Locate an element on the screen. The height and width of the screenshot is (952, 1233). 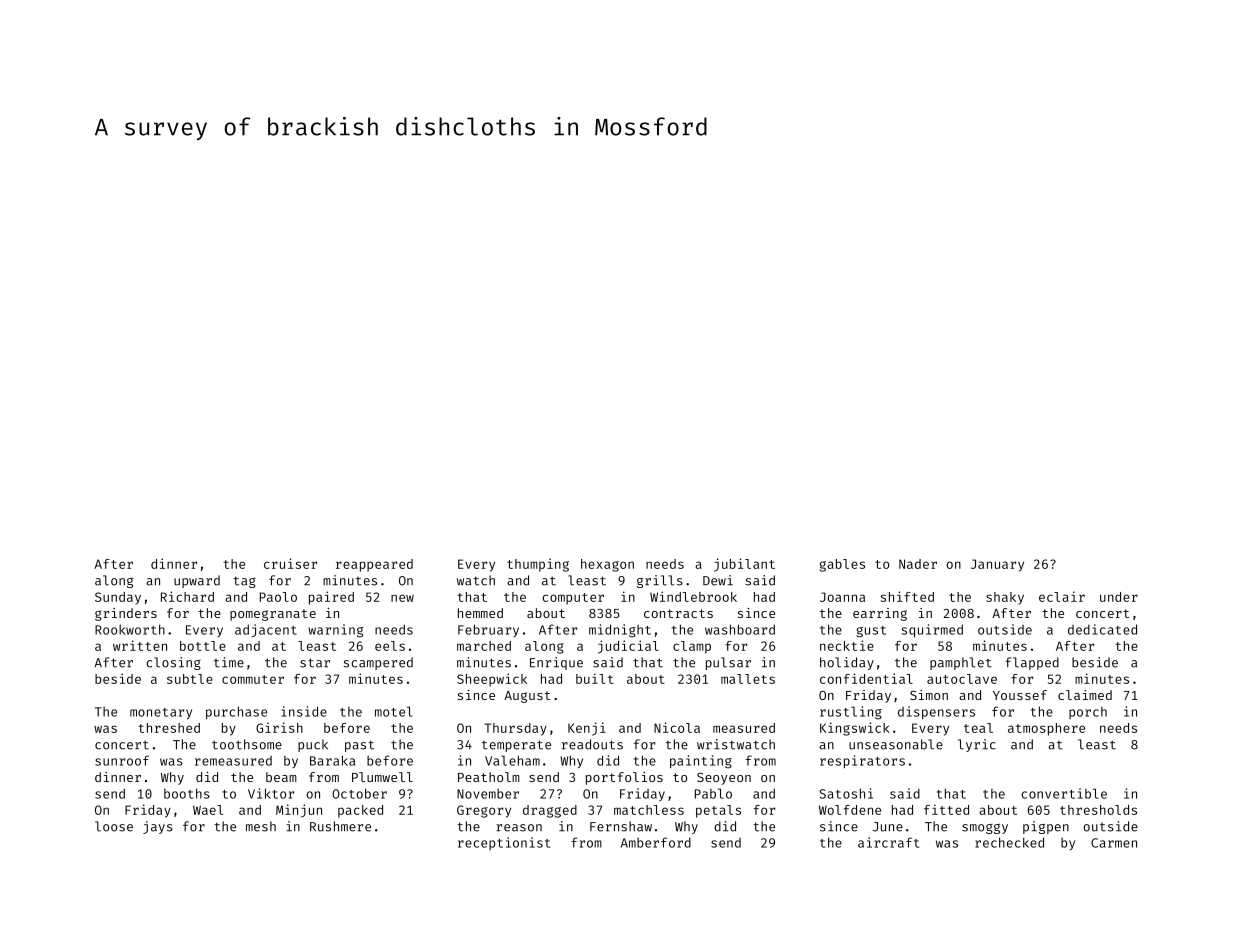
grills is located at coordinates (660, 581).
